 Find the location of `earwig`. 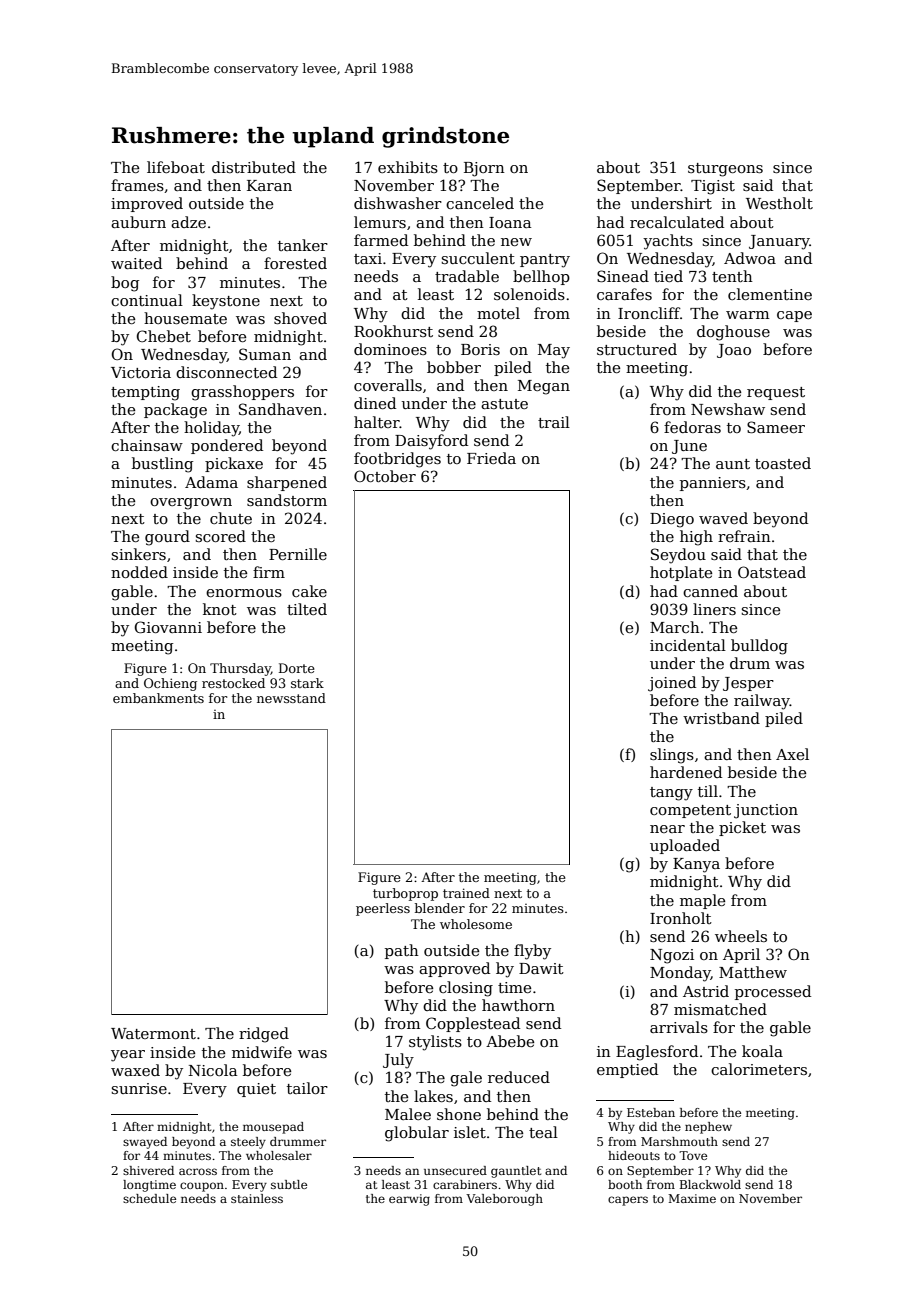

earwig is located at coordinates (409, 1200).
